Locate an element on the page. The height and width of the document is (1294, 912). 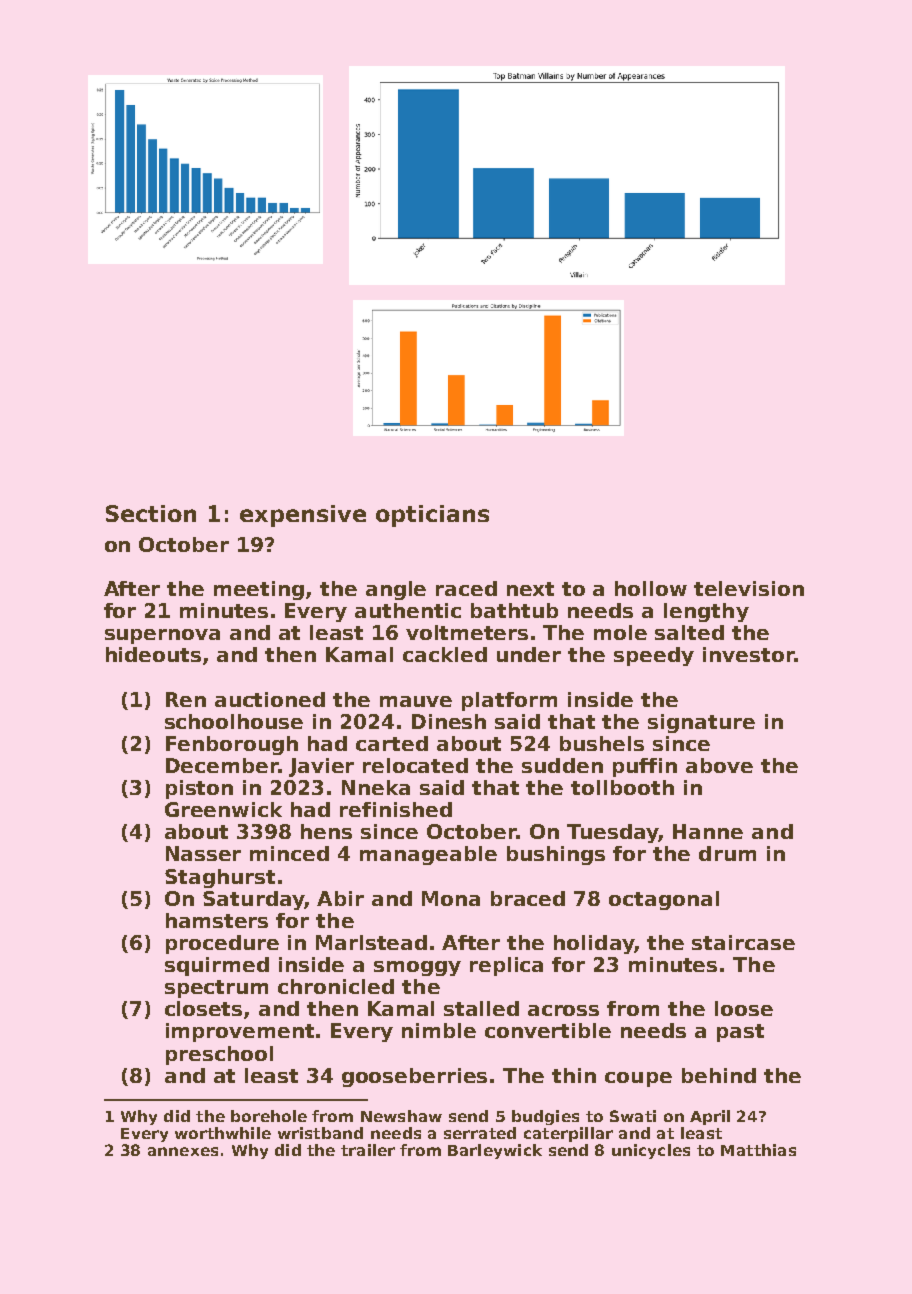
Section is located at coordinates (151, 513).
